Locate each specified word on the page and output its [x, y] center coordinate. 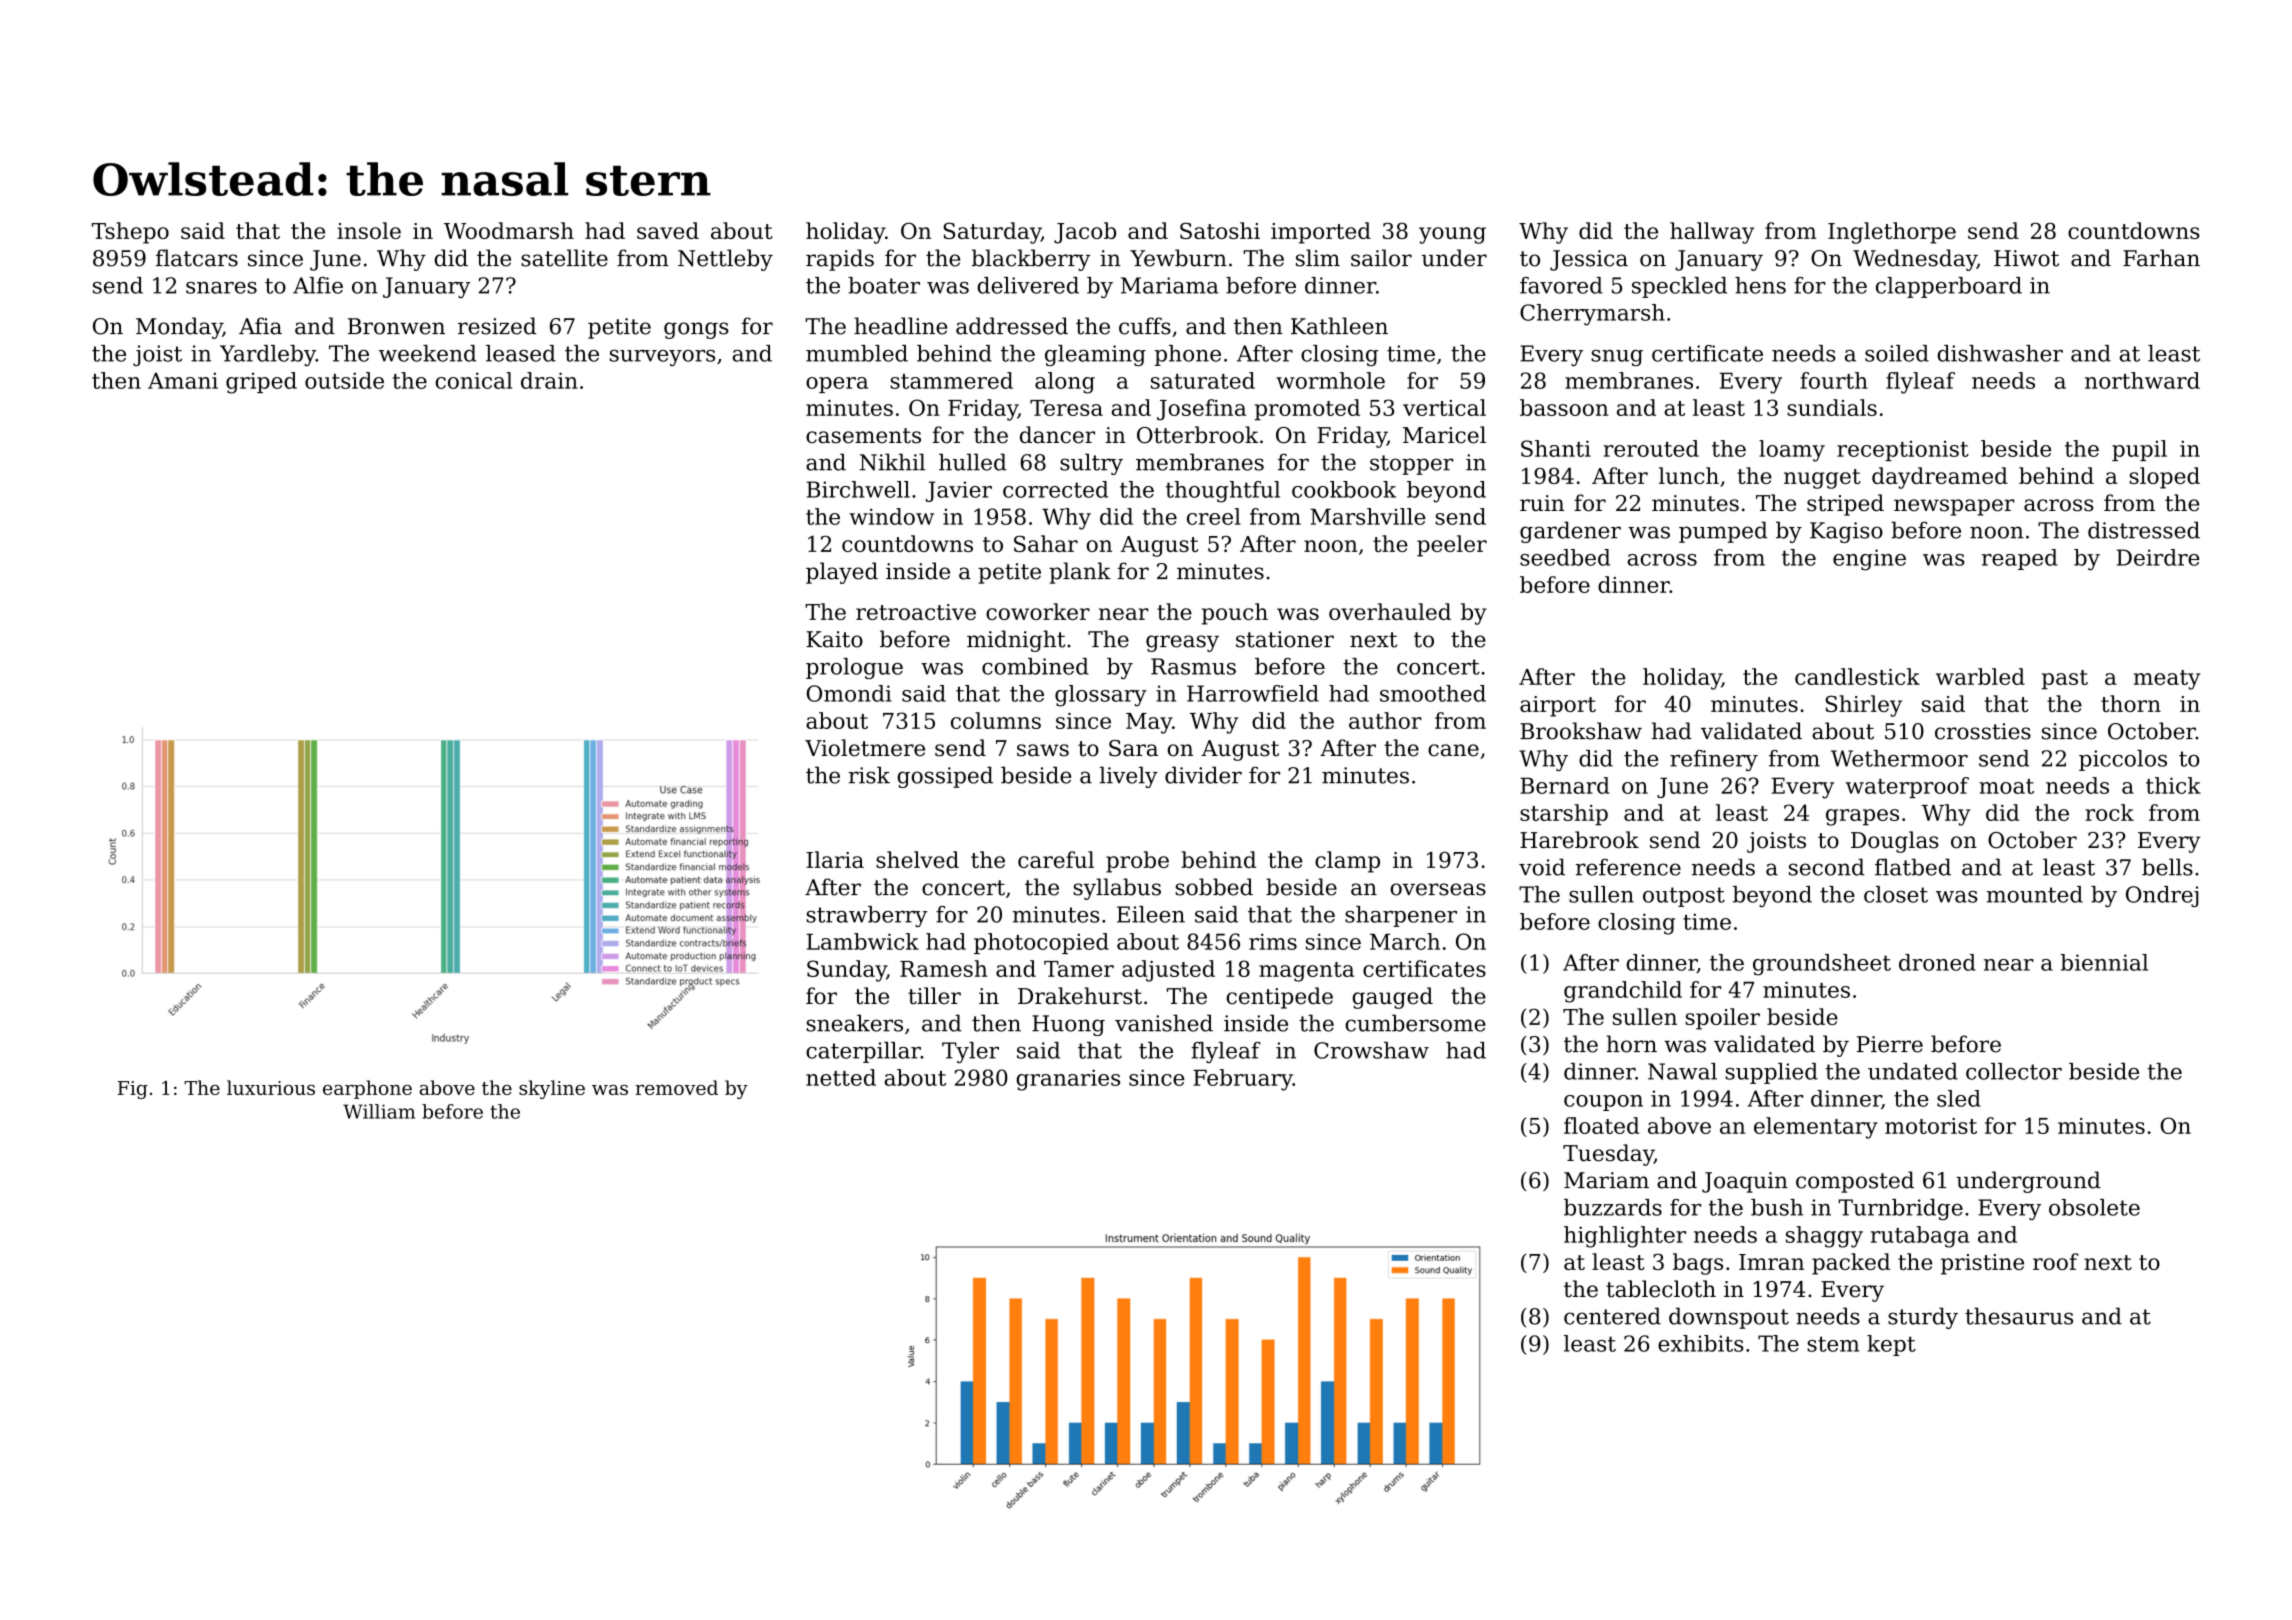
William [379, 1111]
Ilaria [835, 859]
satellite [564, 258]
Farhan [2161, 258]
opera [837, 385]
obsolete [2094, 1207]
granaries [1068, 1080]
